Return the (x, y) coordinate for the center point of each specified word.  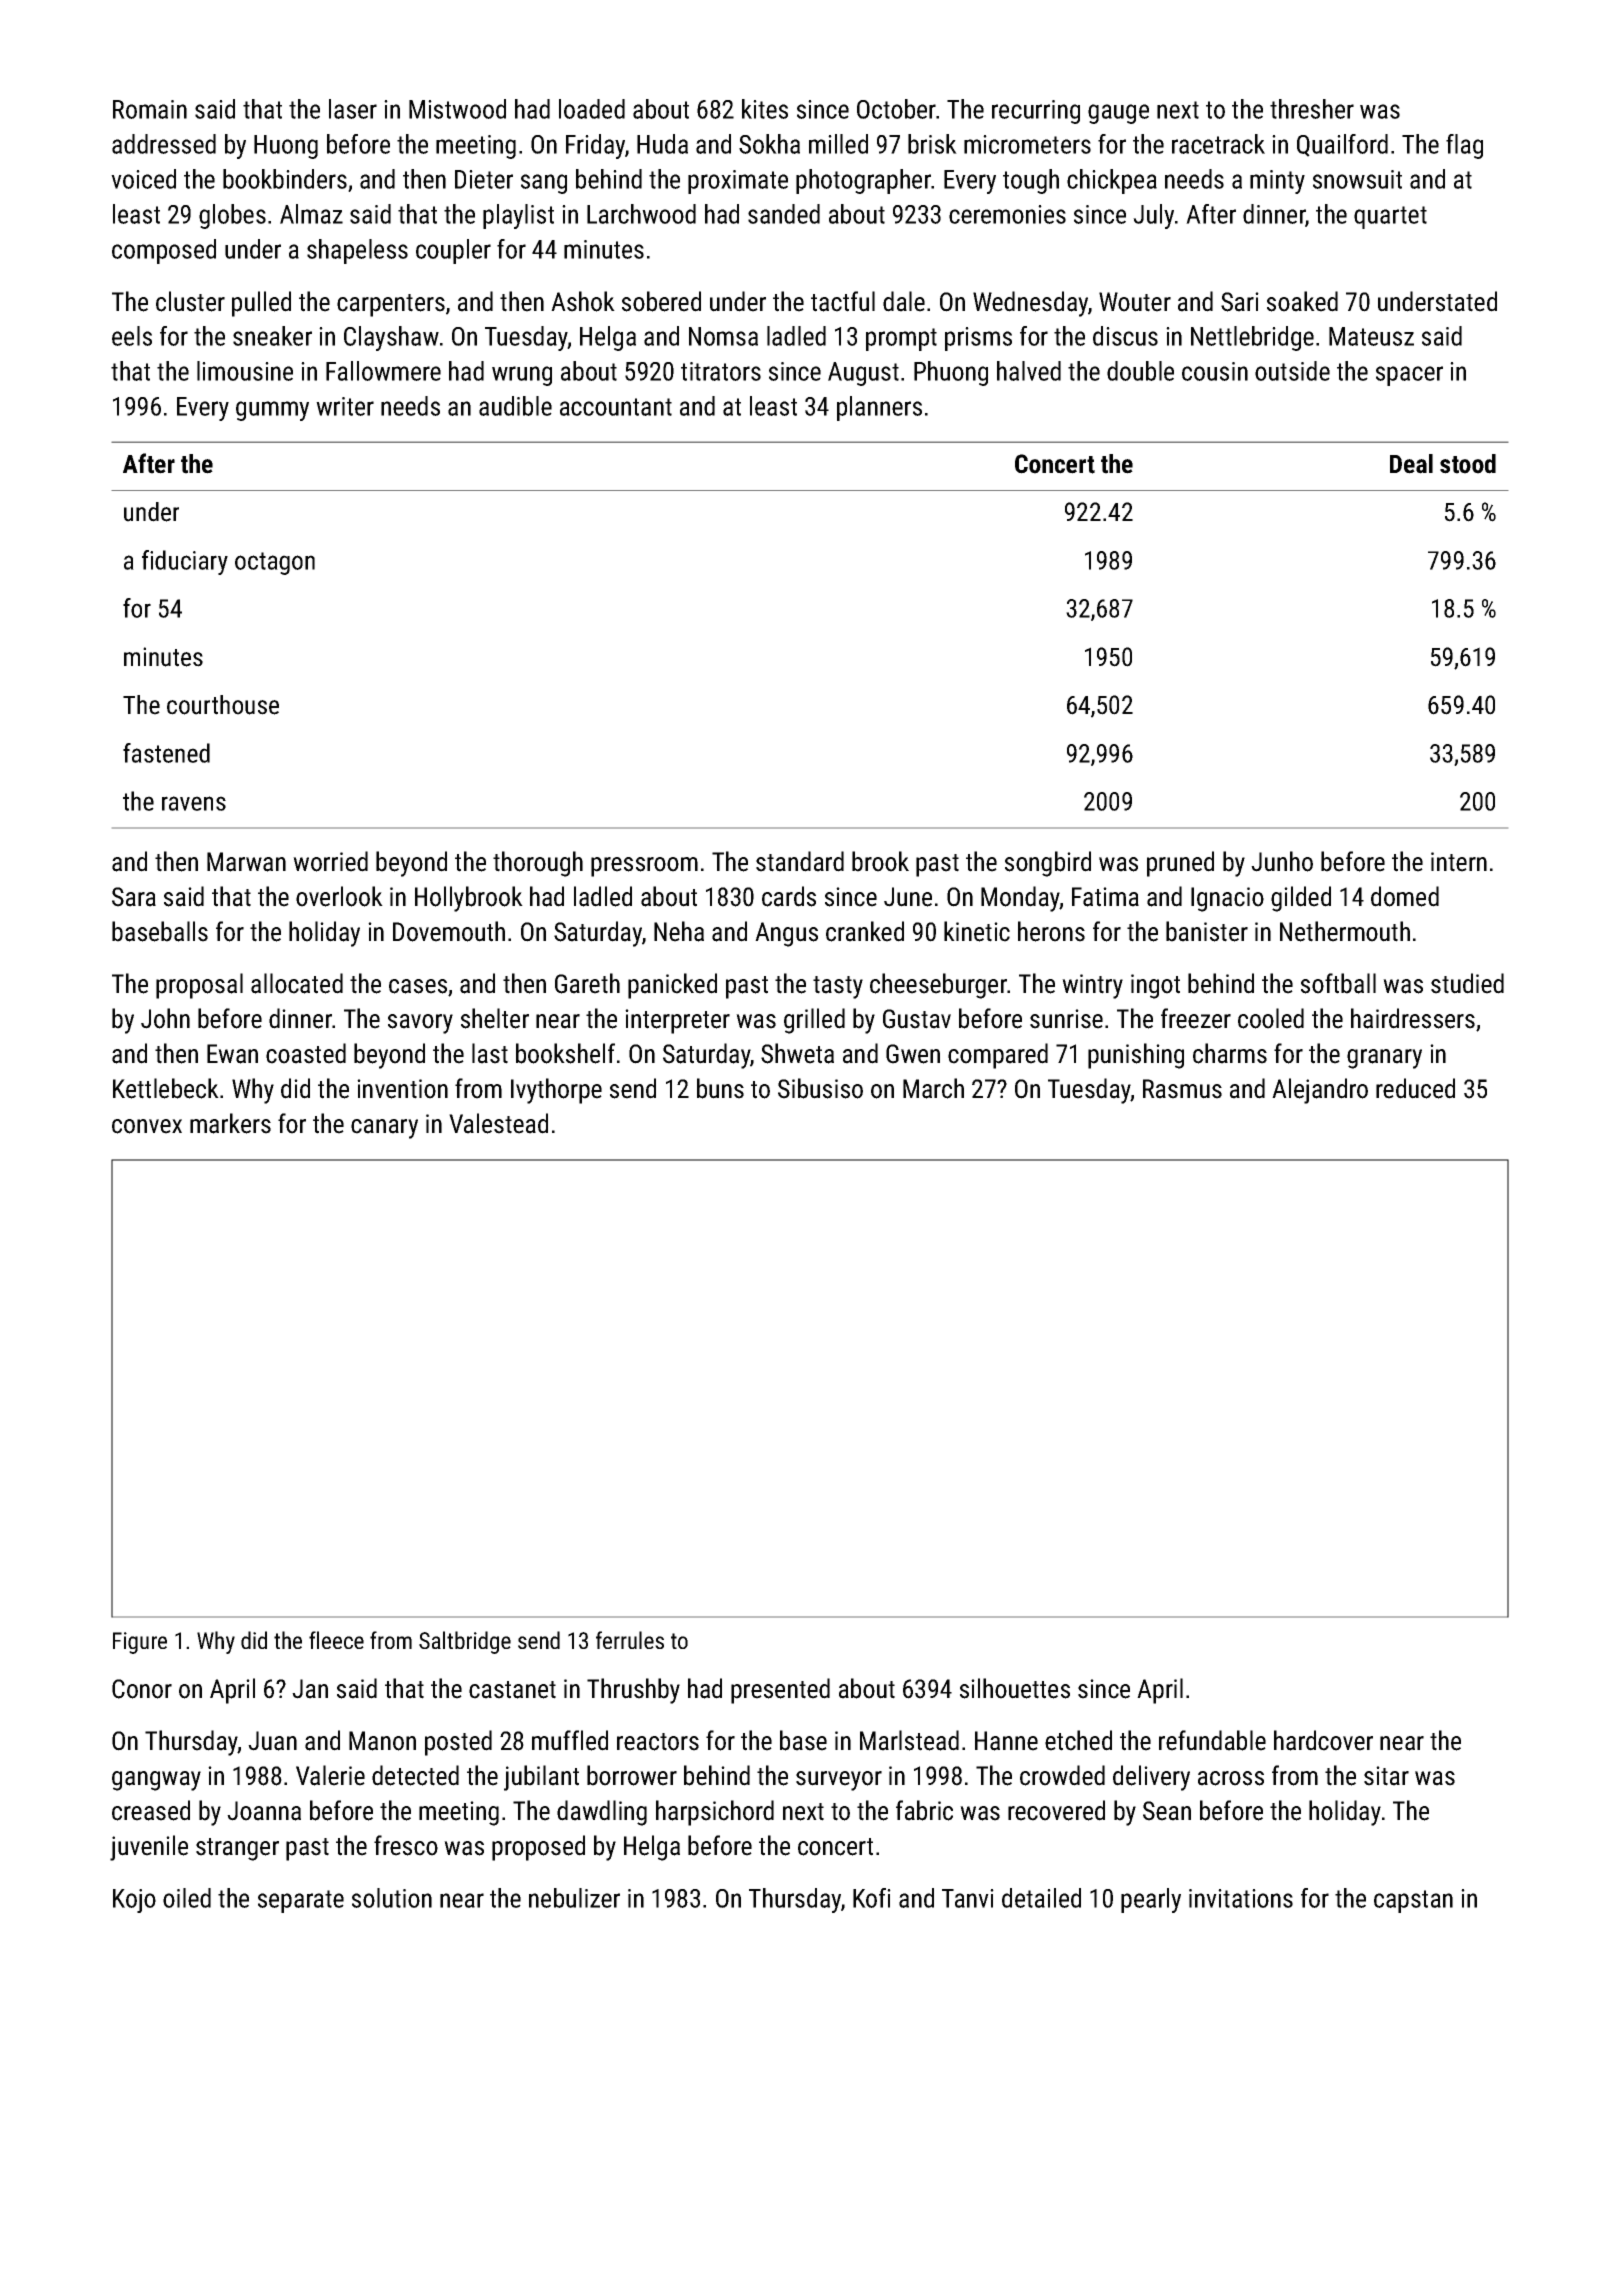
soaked (1302, 301)
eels (132, 336)
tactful (843, 301)
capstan (1413, 1901)
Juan (272, 1741)
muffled (570, 1740)
